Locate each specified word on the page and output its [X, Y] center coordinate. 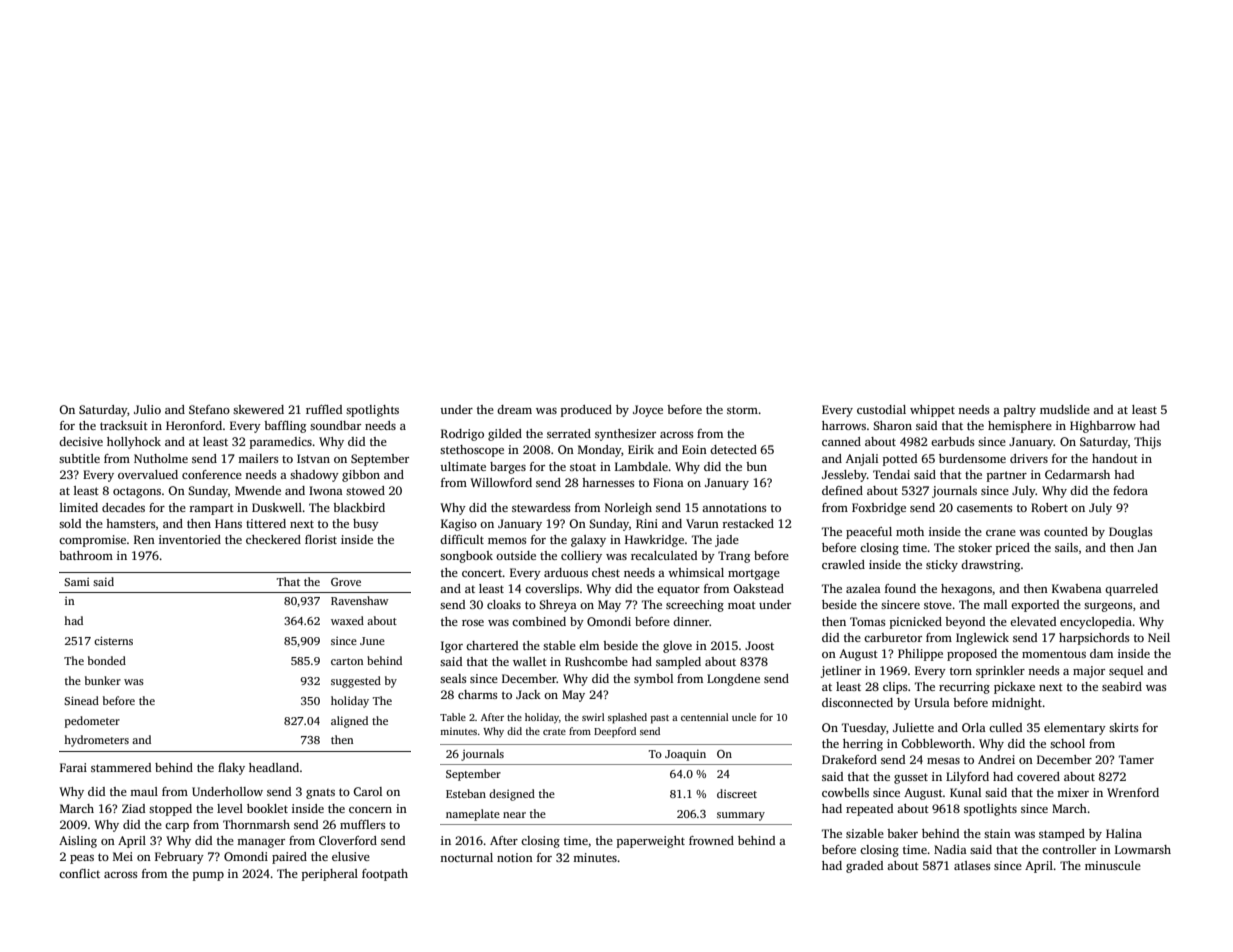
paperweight [651, 842]
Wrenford [1133, 792]
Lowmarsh [1143, 849]
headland [274, 767]
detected [733, 449]
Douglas [1131, 533]
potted [900, 460]
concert [482, 573]
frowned [711, 840]
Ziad [133, 808]
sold [70, 523]
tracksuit [124, 425]
